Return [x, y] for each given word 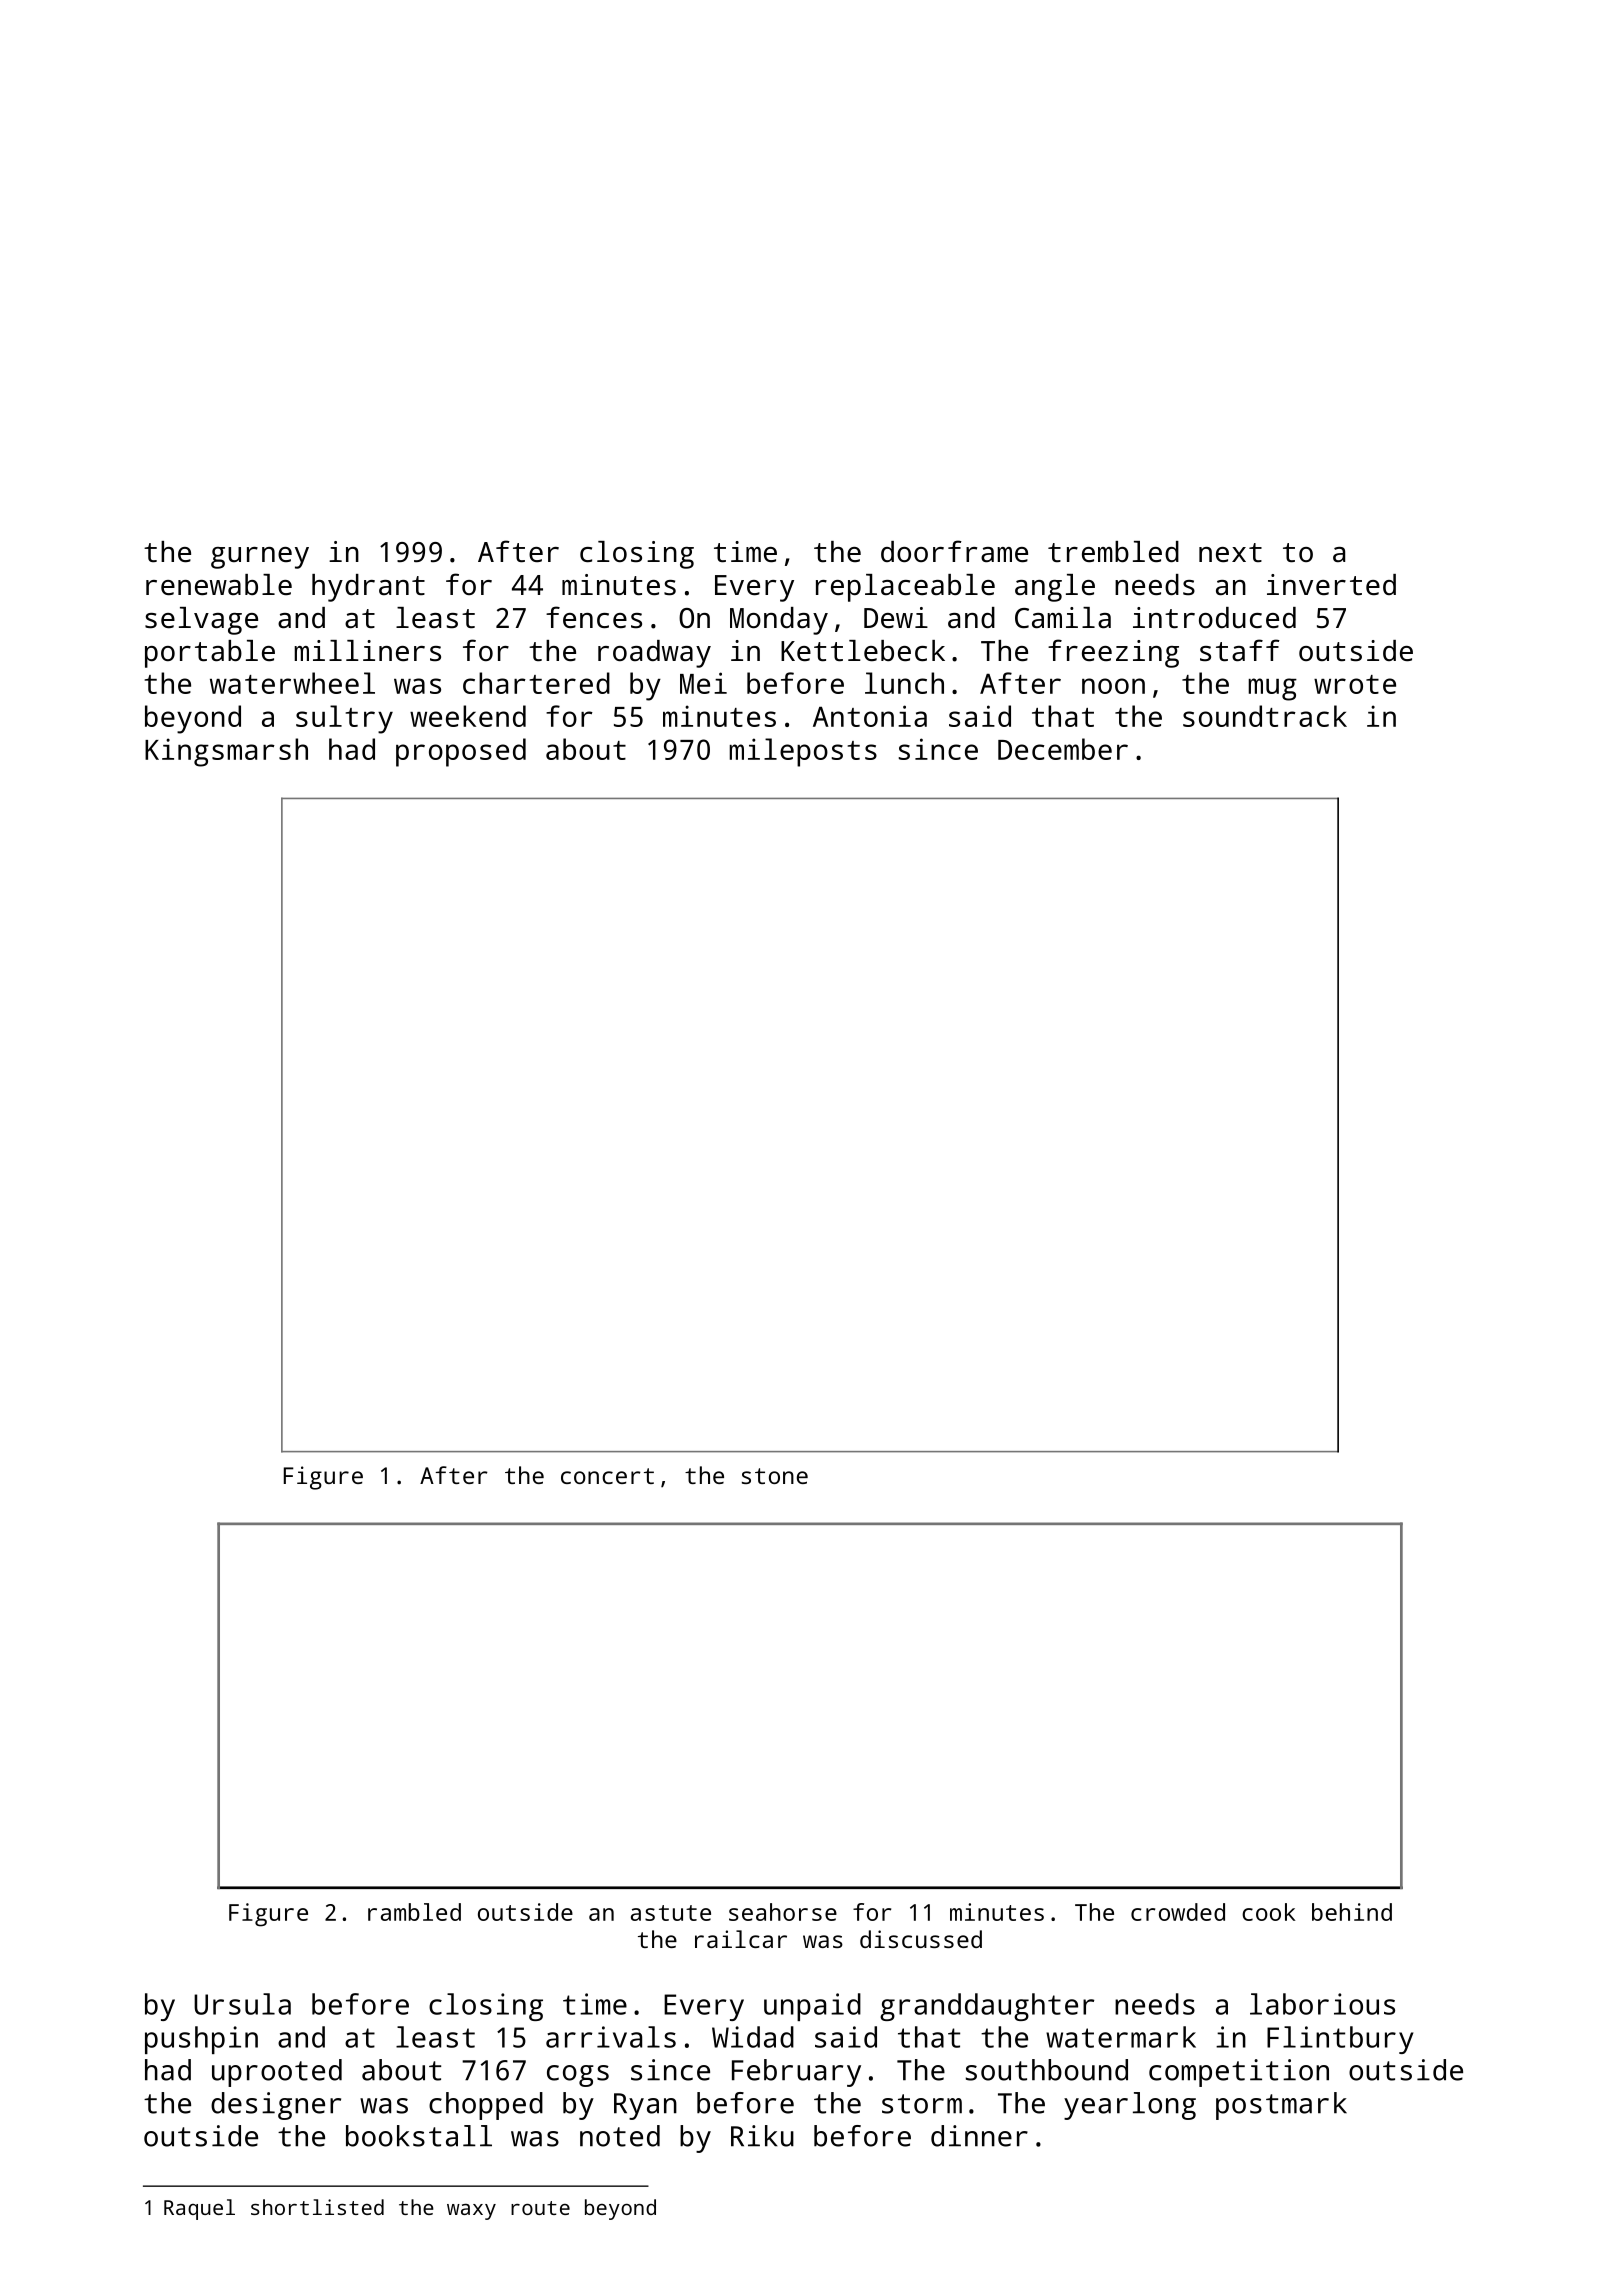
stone [775, 1476]
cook [1269, 1912]
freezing [1113, 653]
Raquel [199, 2209]
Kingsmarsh [226, 752]
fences [594, 617]
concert [607, 1476]
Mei [703, 683]
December [1063, 749]
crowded [1178, 1912]
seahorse [783, 1912]
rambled [414, 1912]
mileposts [803, 752]
